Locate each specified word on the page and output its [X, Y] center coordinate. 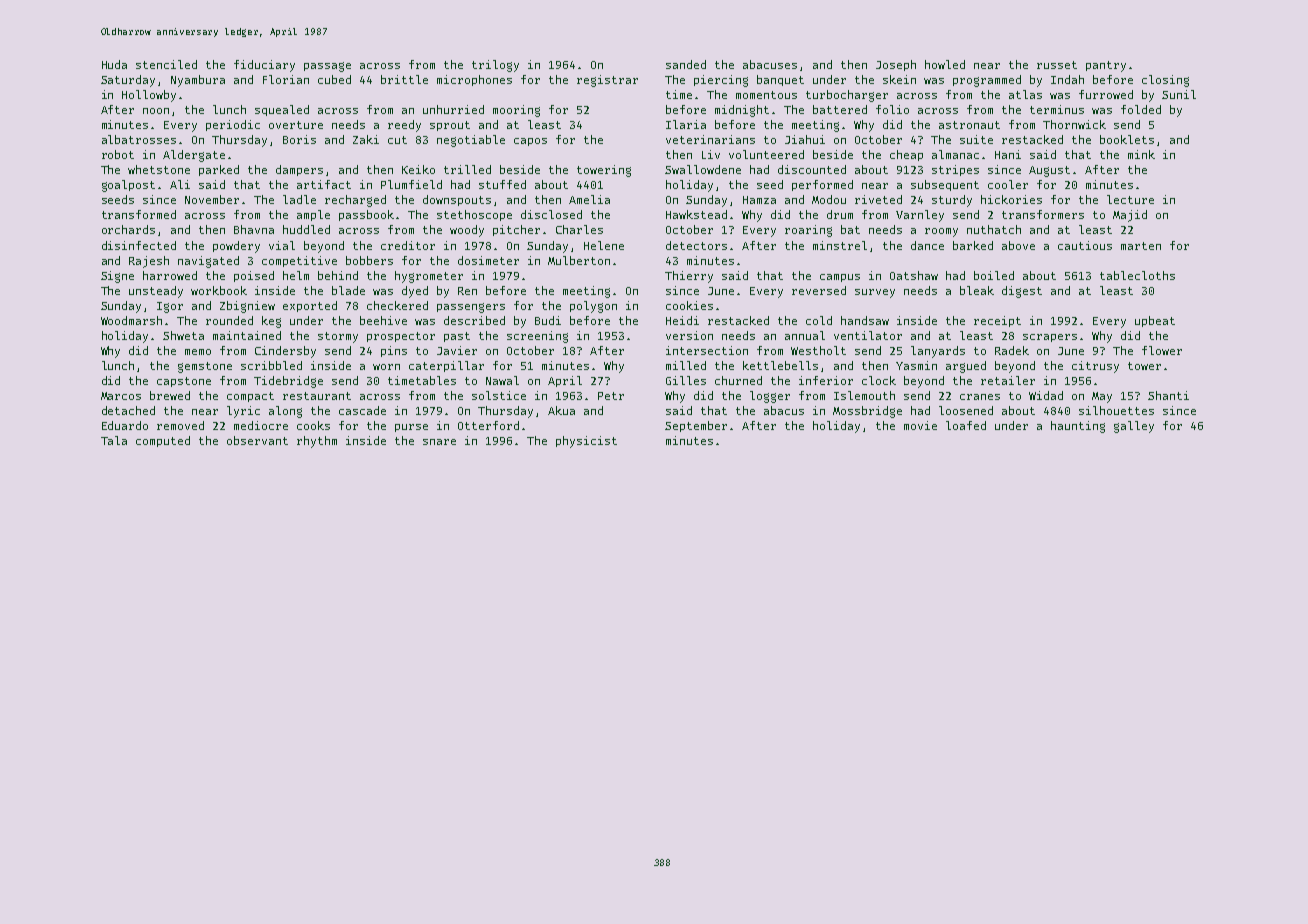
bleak [977, 290]
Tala [114, 440]
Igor [170, 307]
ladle [299, 199]
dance [927, 245]
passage [327, 67]
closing [1165, 81]
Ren [467, 291]
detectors [696, 245]
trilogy [495, 66]
